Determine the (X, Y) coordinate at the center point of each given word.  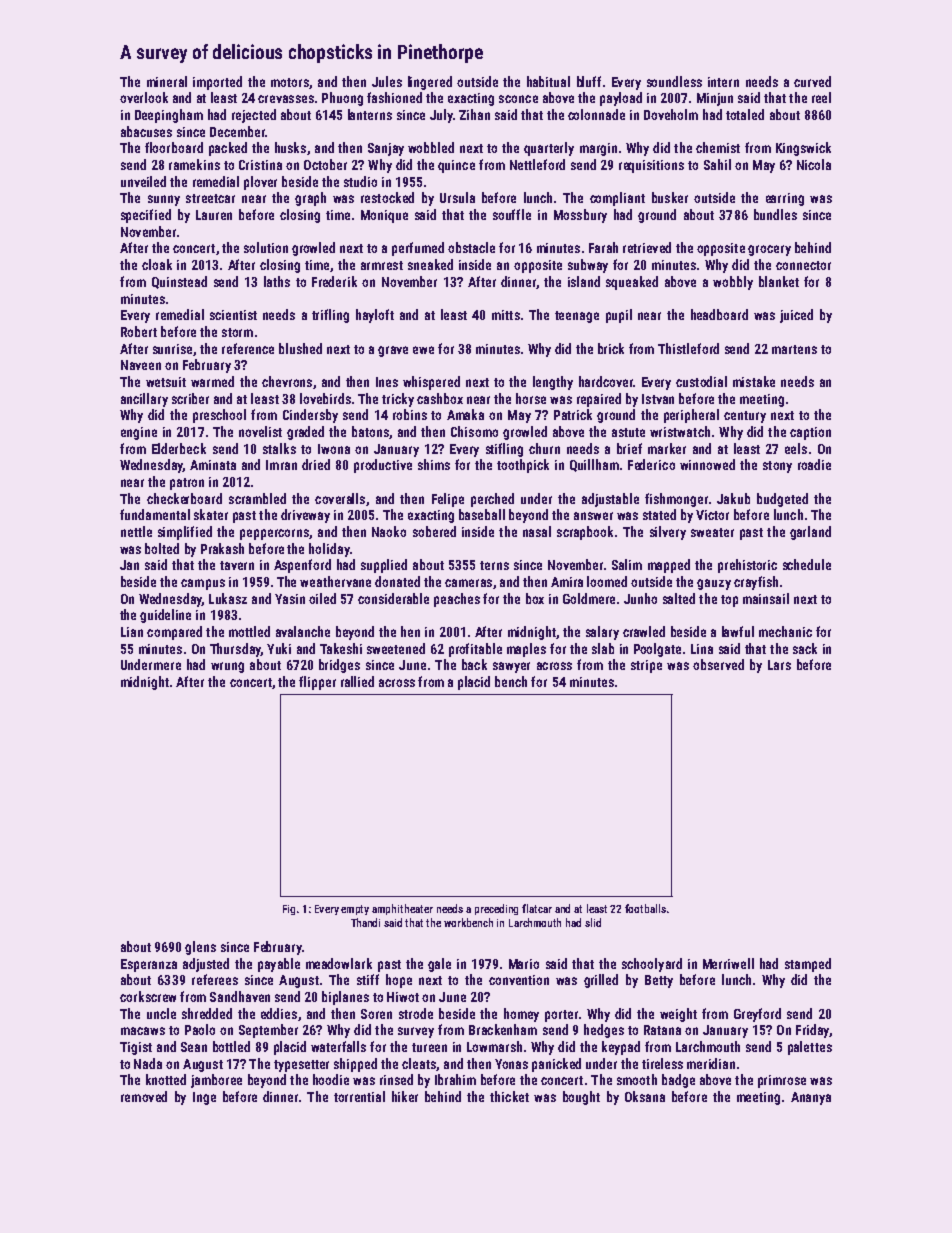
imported (217, 83)
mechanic (785, 631)
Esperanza (149, 965)
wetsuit (166, 382)
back (474, 664)
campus (203, 584)
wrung (227, 667)
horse (531, 398)
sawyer (511, 667)
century (745, 417)
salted (679, 598)
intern (723, 82)
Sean (194, 1047)
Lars (779, 665)
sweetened (396, 648)
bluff (589, 81)
